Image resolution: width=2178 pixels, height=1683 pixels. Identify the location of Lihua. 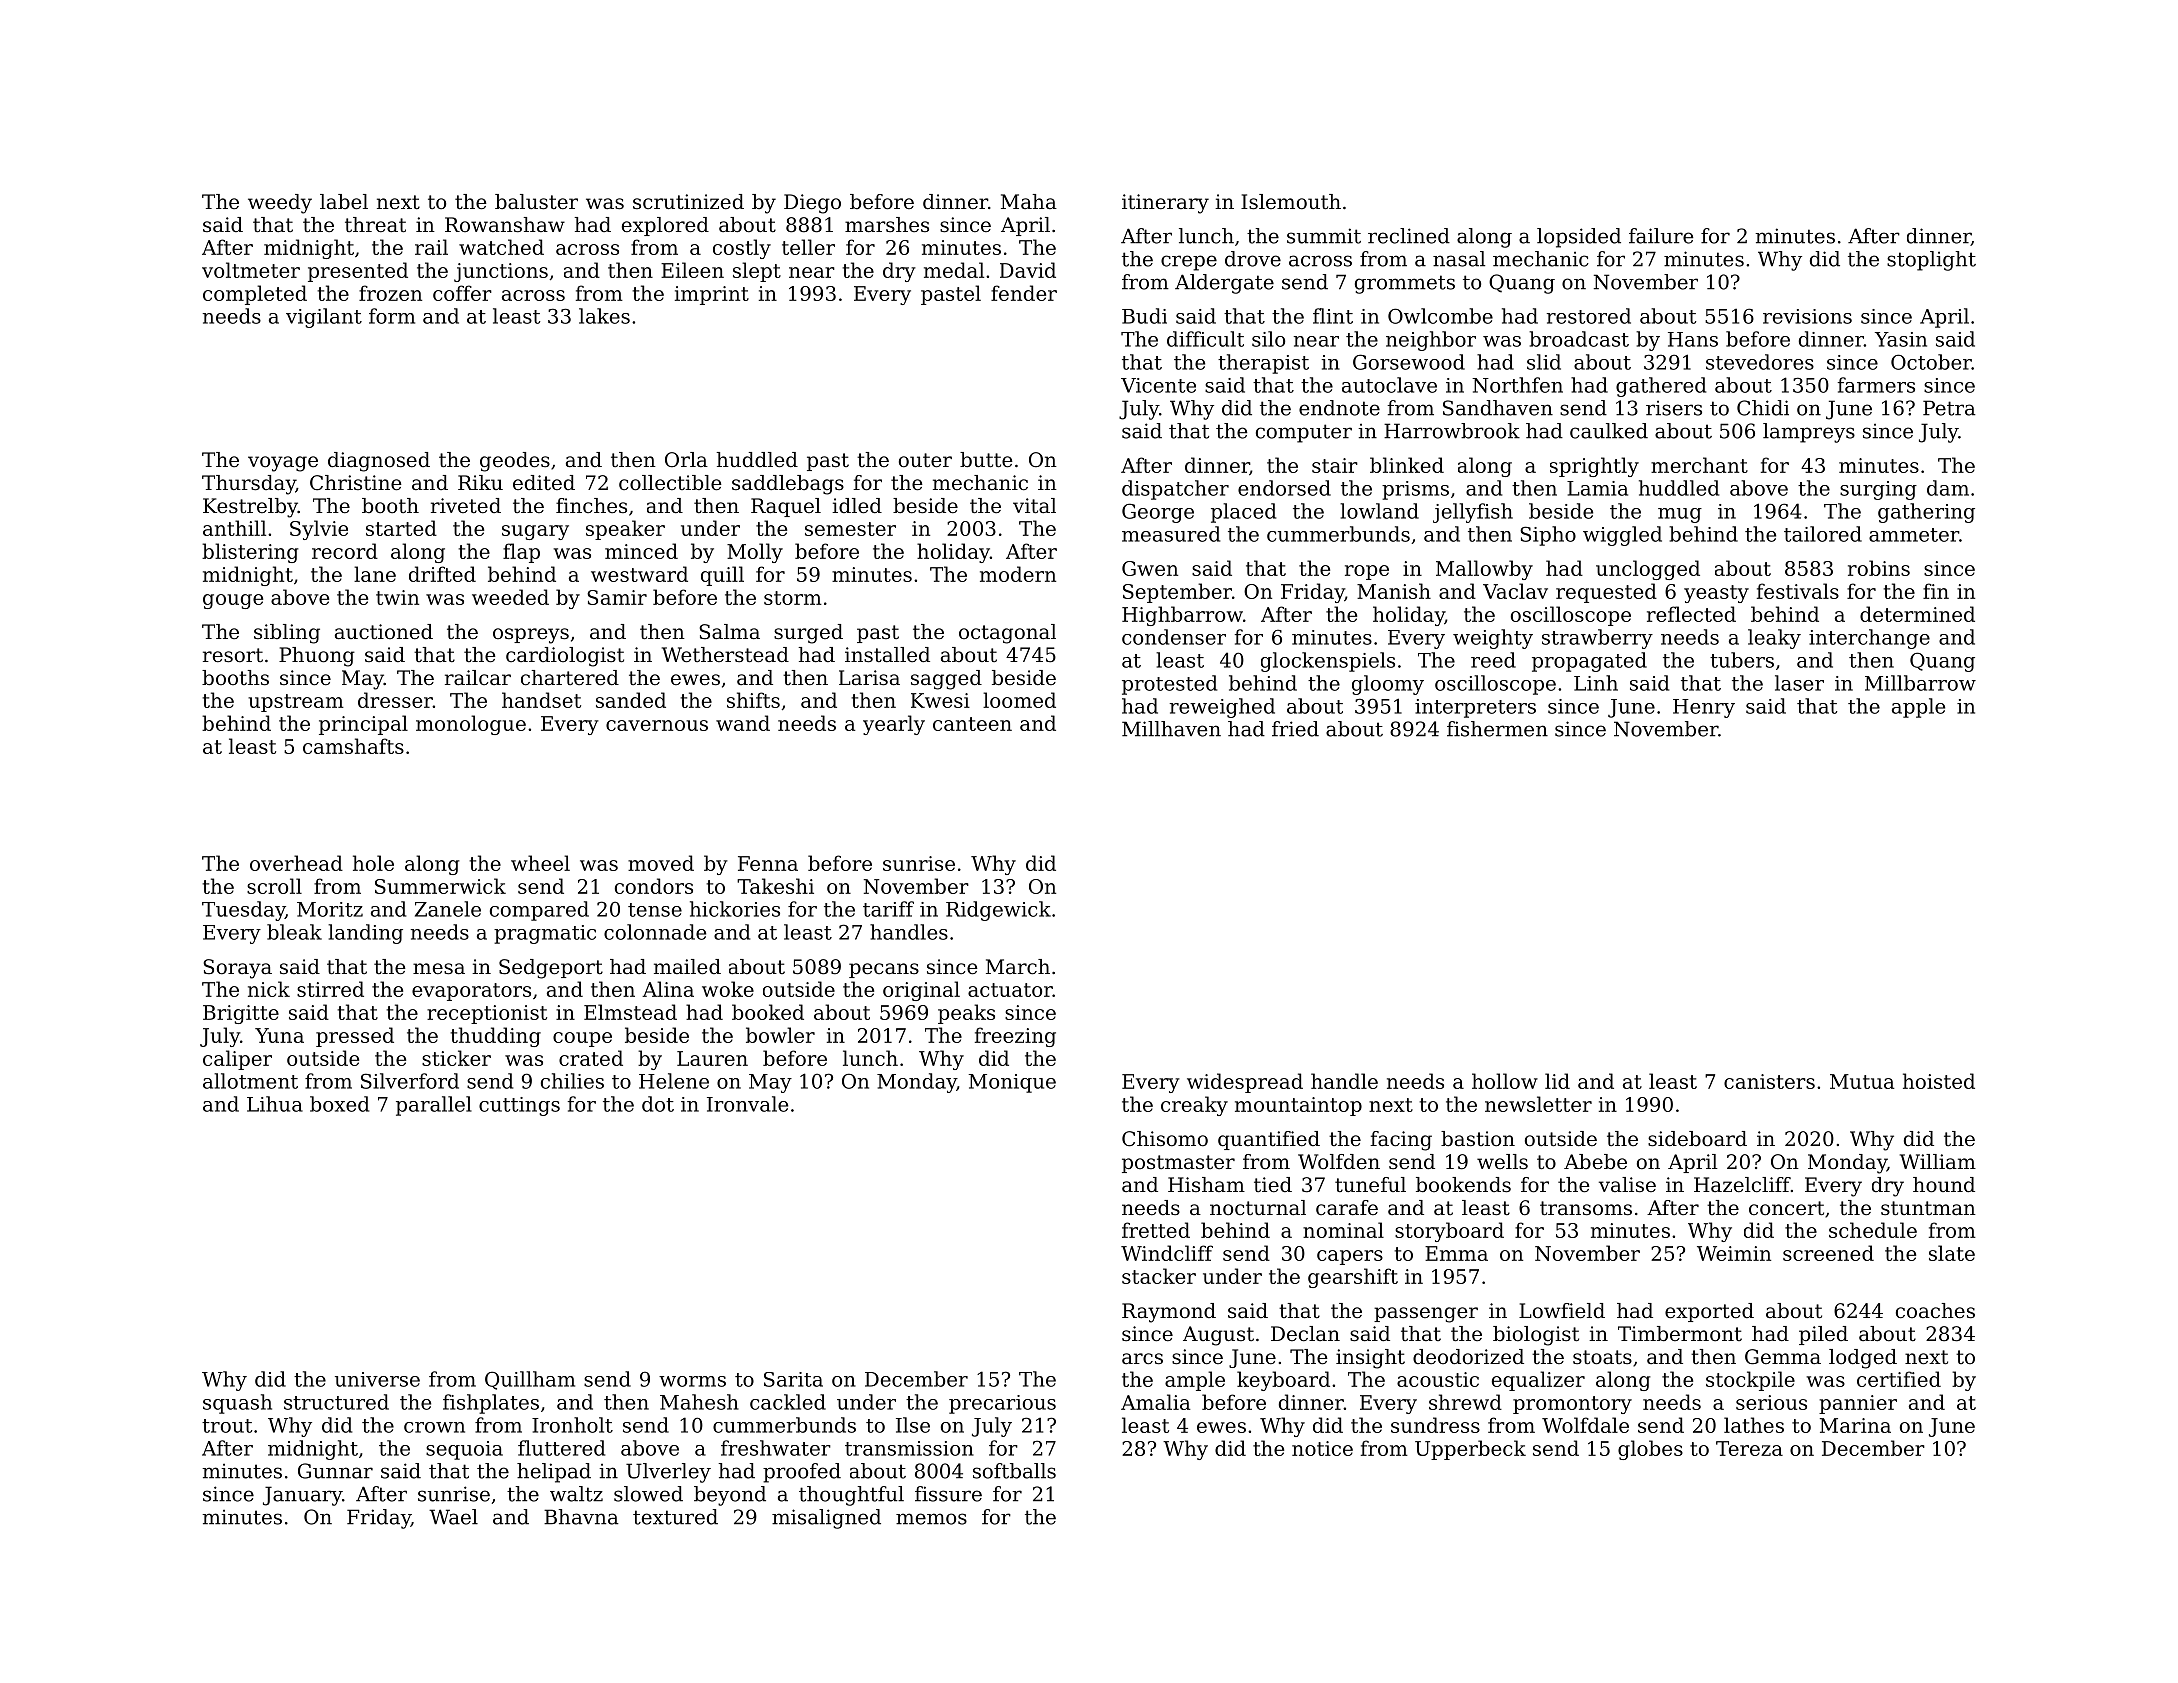
(275, 1104).
